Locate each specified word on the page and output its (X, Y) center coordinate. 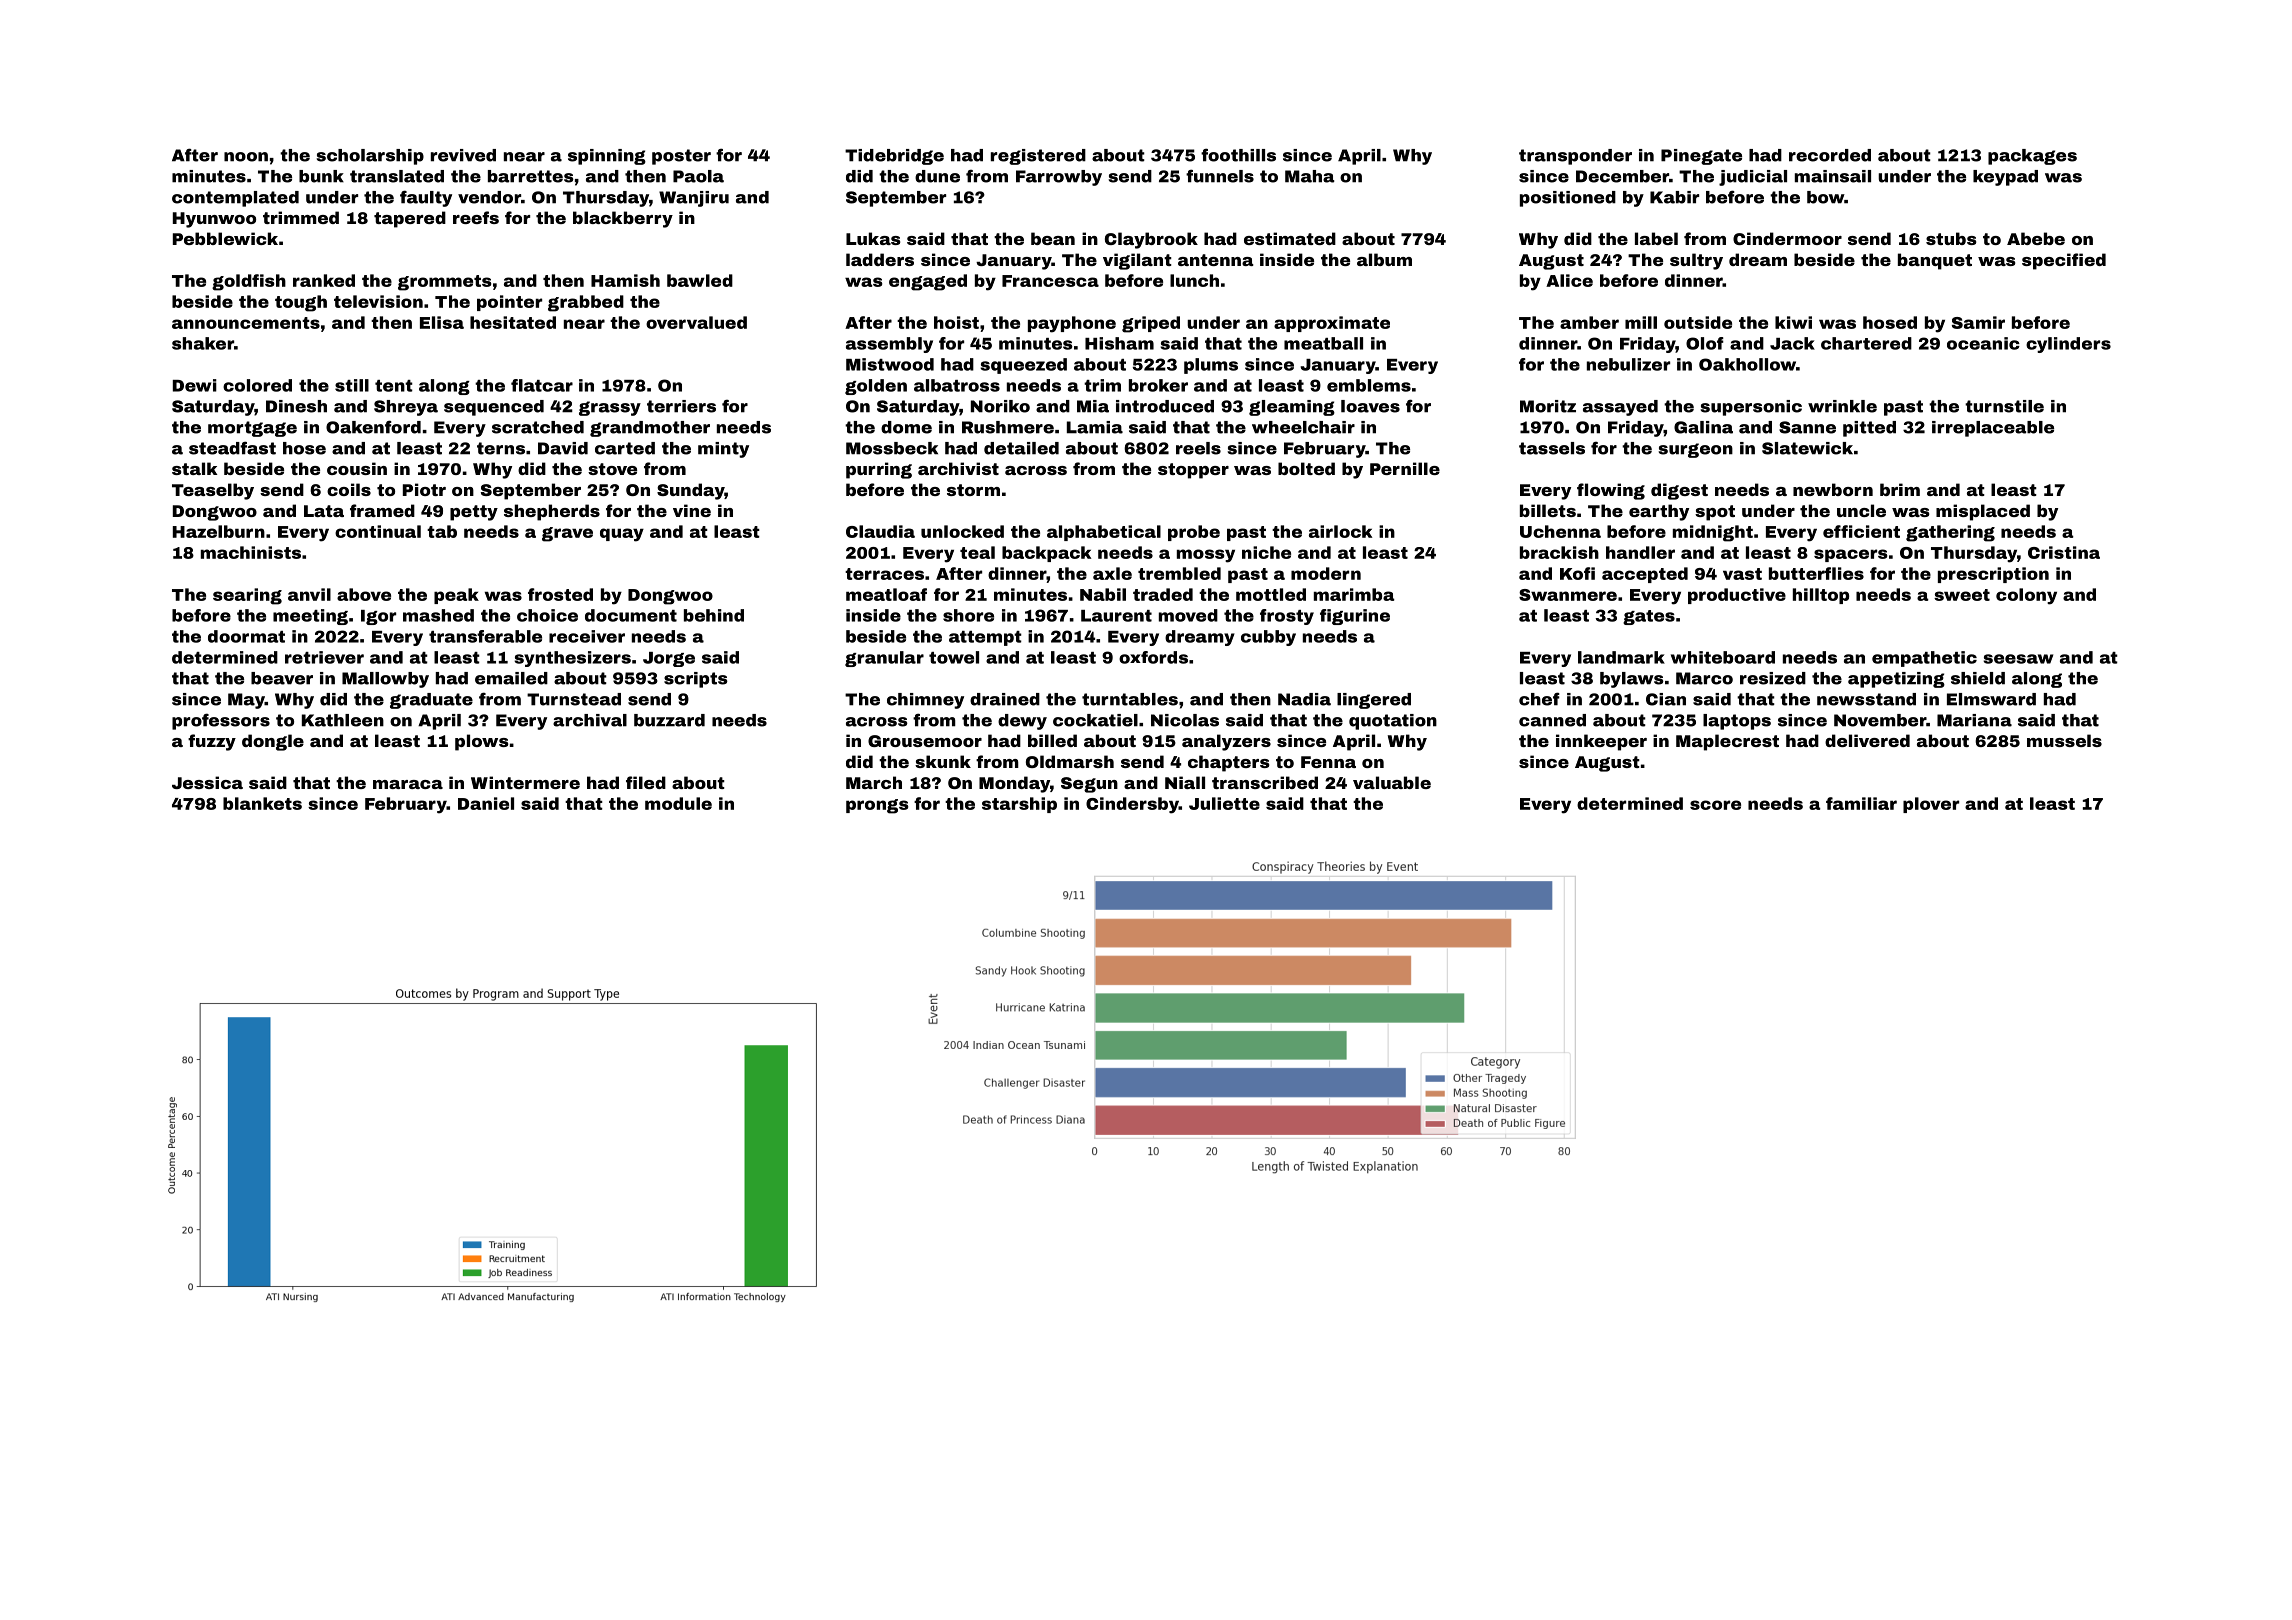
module (678, 803)
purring (879, 470)
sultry (1696, 261)
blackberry (623, 219)
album (1384, 259)
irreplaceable (1993, 429)
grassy (610, 408)
